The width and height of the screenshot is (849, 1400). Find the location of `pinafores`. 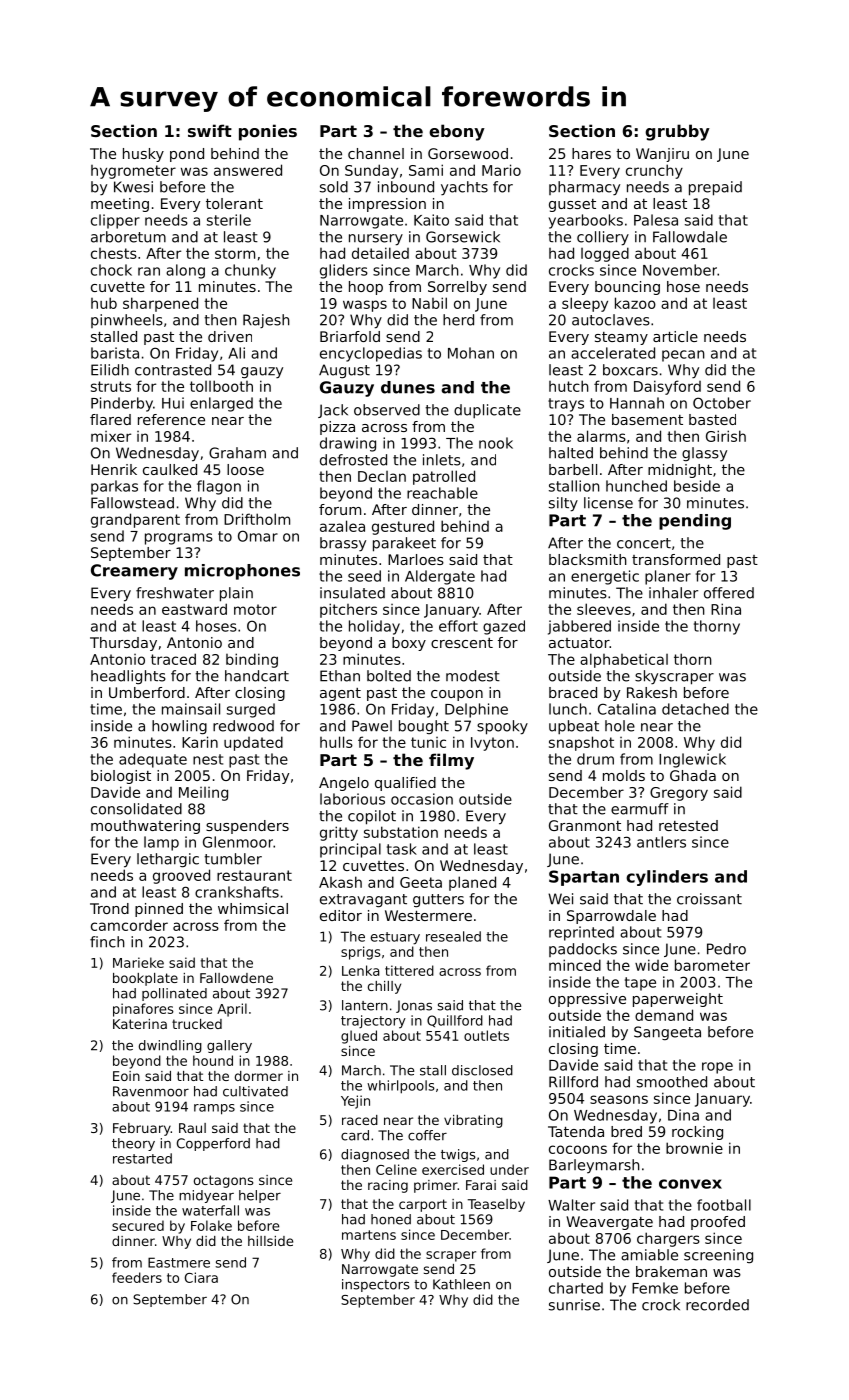

pinafores is located at coordinates (143, 1010).
